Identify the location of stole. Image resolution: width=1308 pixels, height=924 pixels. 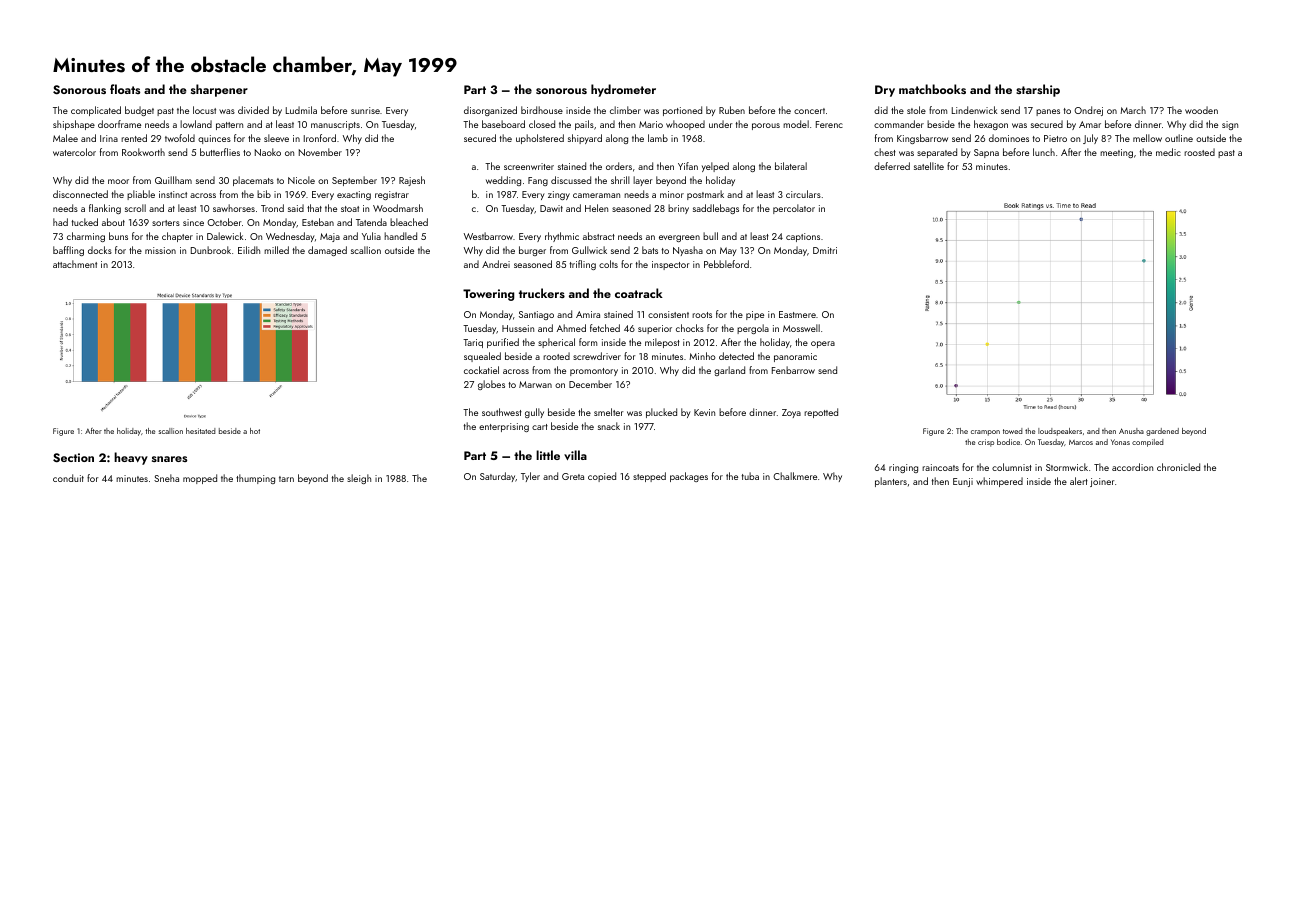
(916, 110).
